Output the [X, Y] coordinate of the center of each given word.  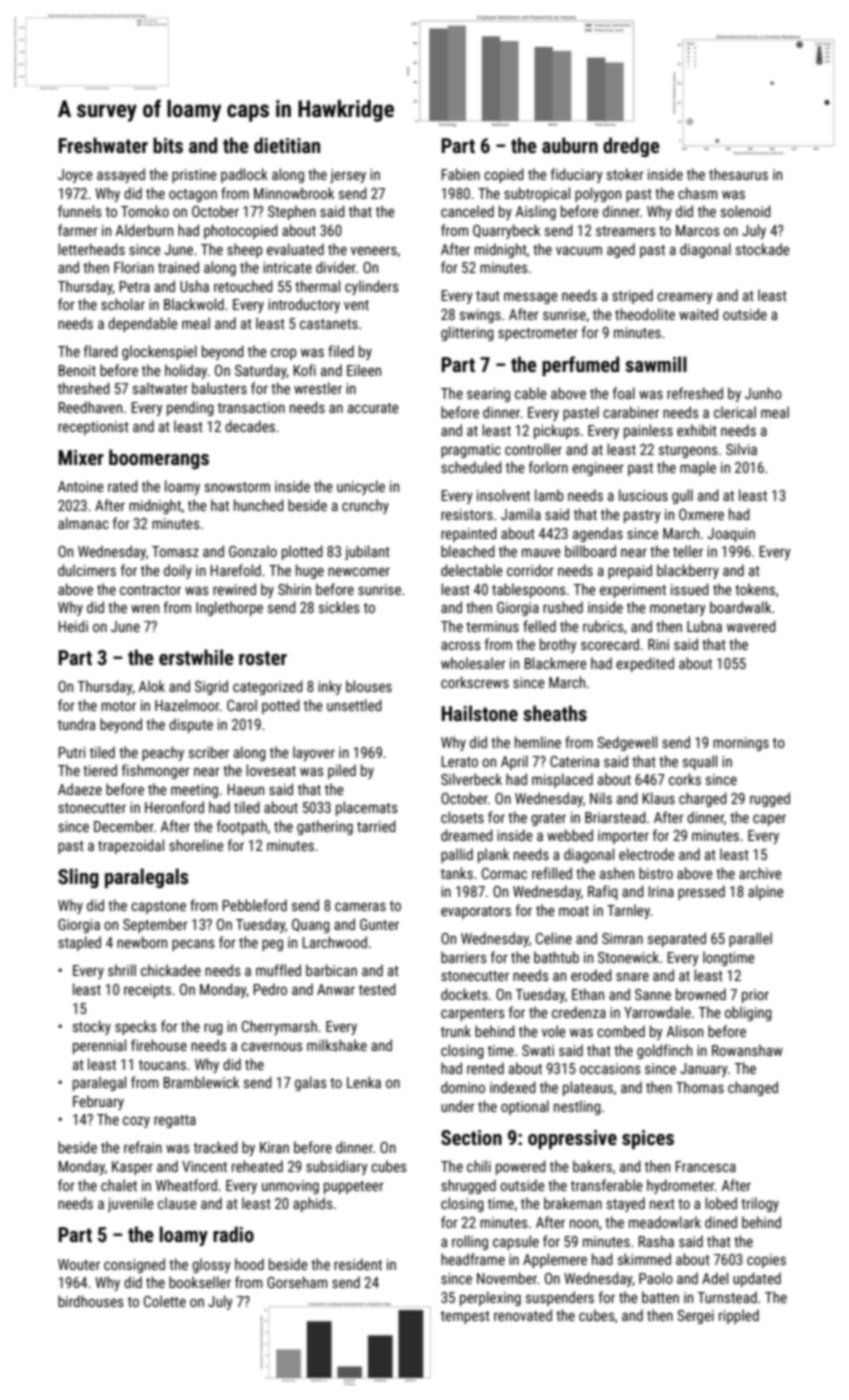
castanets [329, 324]
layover [314, 753]
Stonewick [628, 957]
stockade [763, 249]
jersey [348, 176]
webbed [570, 835]
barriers [464, 957]
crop [283, 354]
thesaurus [738, 174]
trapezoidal [131, 846]
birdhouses [91, 1301]
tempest [465, 1317]
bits [168, 145]
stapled [79, 943]
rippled [739, 1316]
